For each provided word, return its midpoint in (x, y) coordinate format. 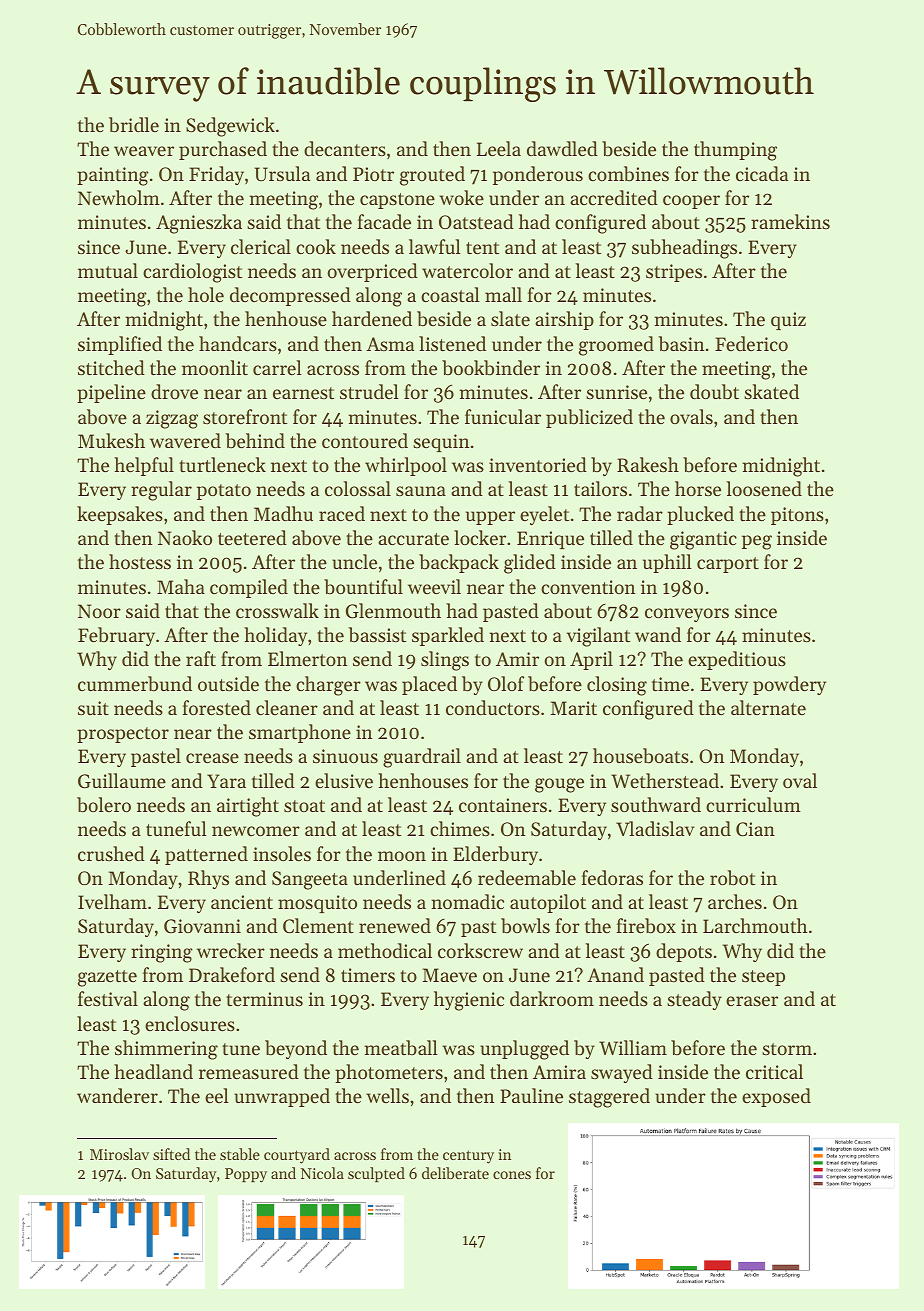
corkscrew (480, 950)
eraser (752, 1001)
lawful (435, 246)
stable (240, 1154)
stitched (111, 367)
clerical (261, 246)
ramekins (790, 221)
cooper (691, 202)
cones (512, 1175)
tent (482, 248)
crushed (111, 853)
